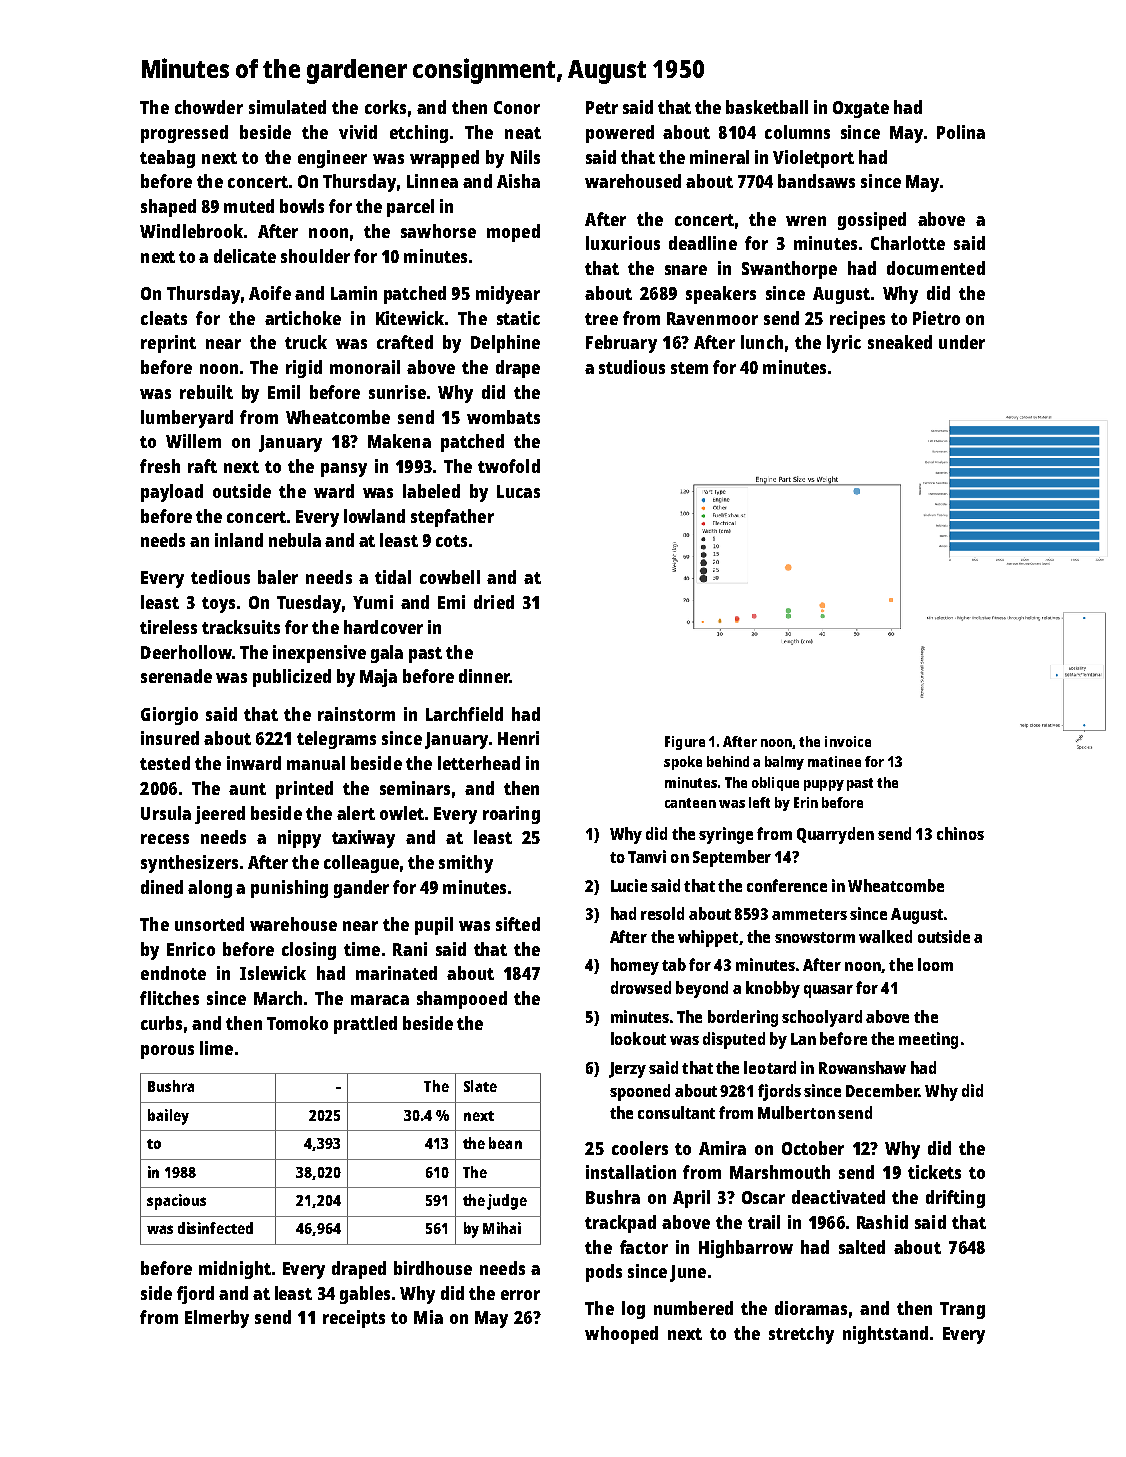 This screenshot has width=1126, height=1457. Describe the element at coordinates (623, 243) in the screenshot. I see `luxurious` at that location.
